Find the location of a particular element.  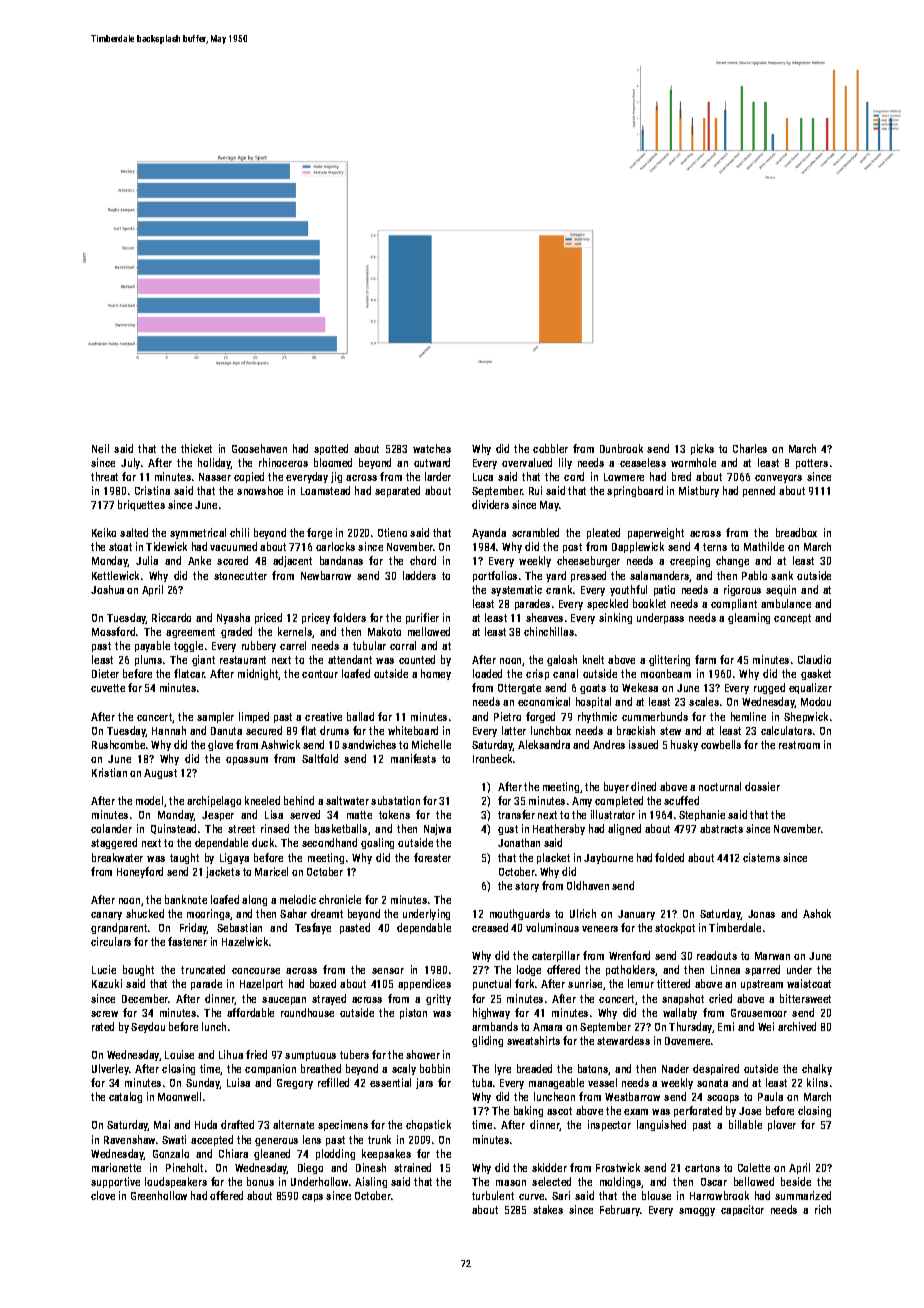

Greenhollow is located at coordinates (159, 1195).
